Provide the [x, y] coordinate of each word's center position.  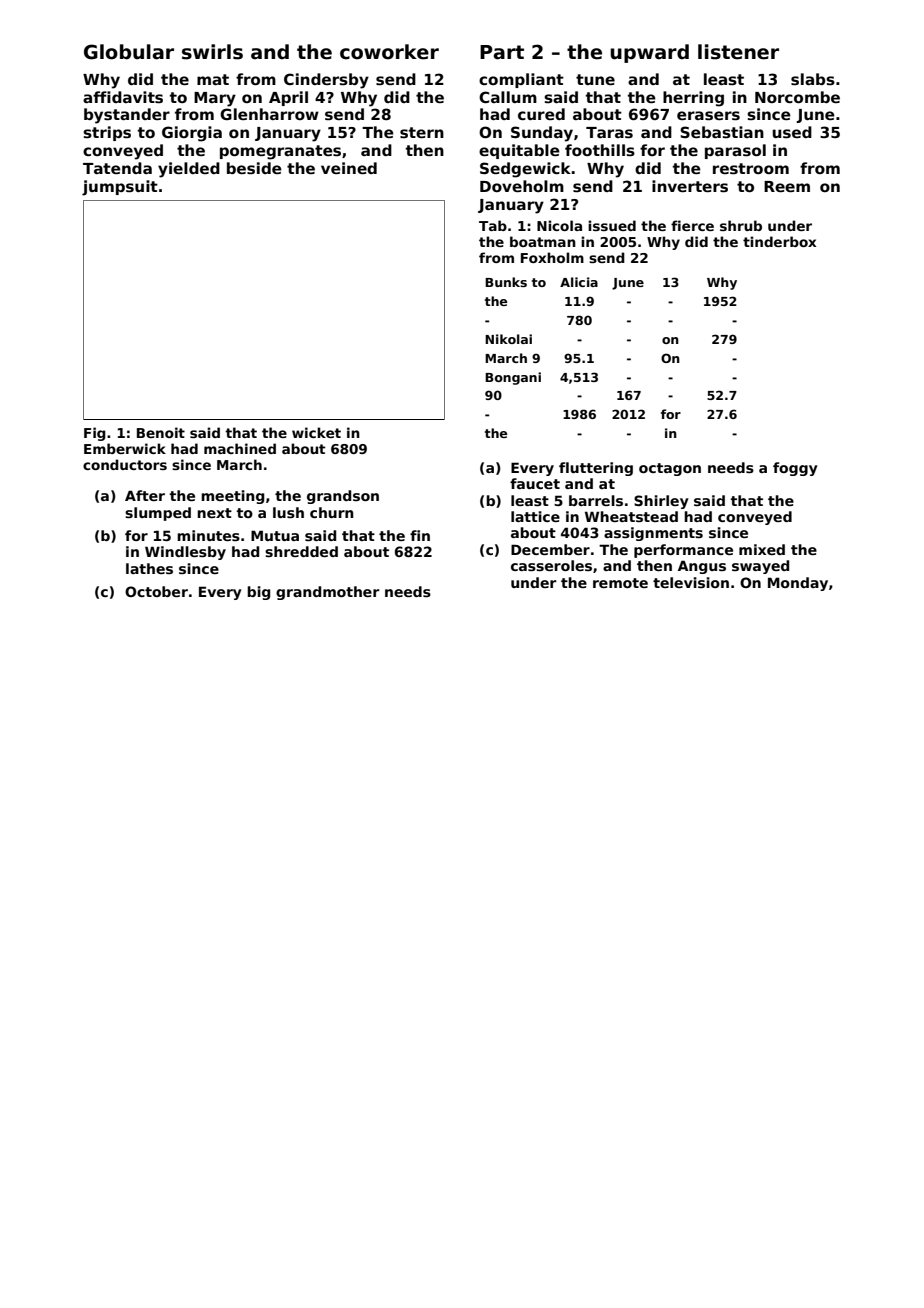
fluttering [596, 469]
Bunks [506, 282]
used [792, 132]
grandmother [328, 593]
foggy [795, 469]
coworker [389, 52]
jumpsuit [120, 188]
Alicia [579, 282]
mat [213, 79]
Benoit [161, 432]
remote [620, 583]
